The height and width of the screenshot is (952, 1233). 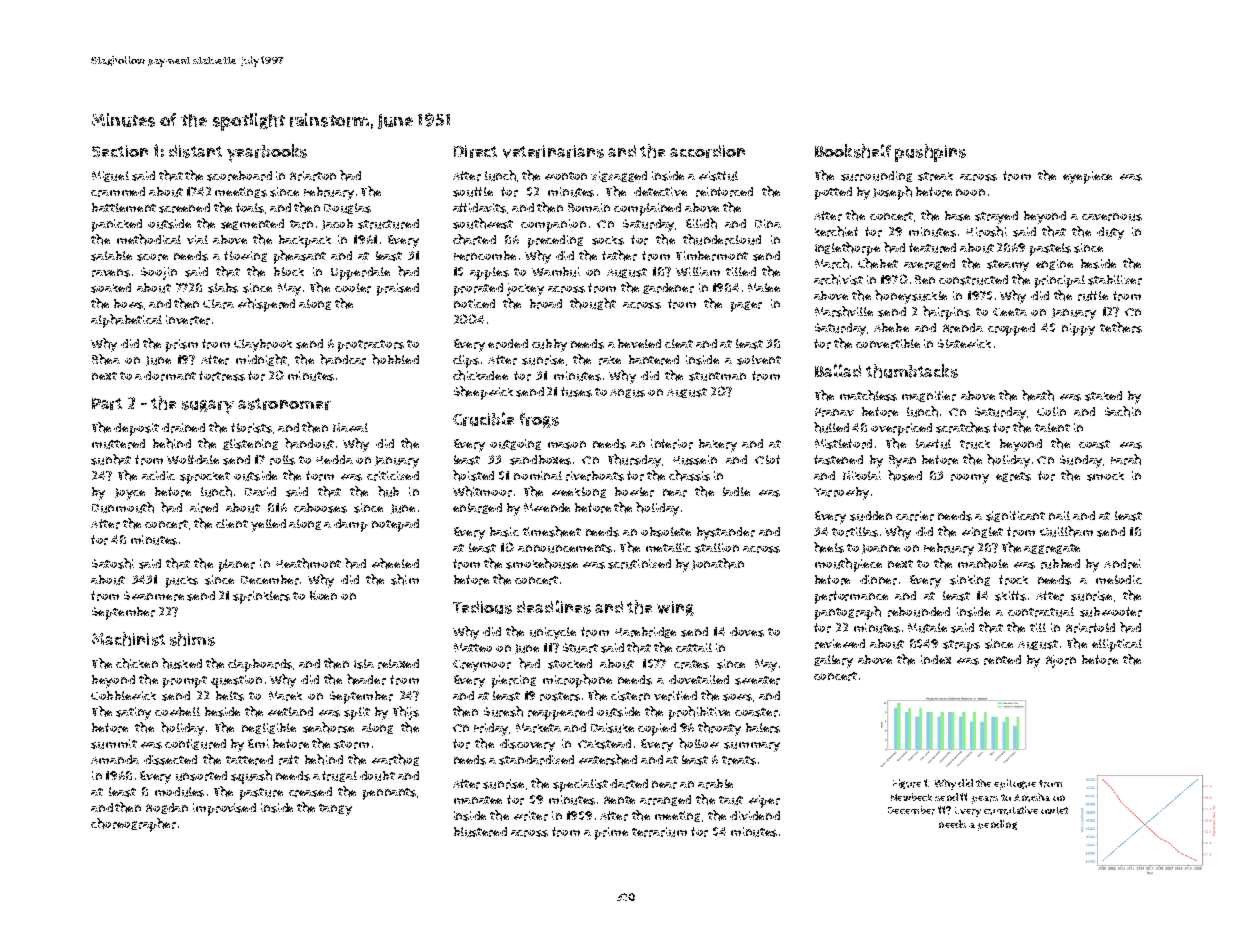 I want to click on Tedious, so click(x=482, y=607).
